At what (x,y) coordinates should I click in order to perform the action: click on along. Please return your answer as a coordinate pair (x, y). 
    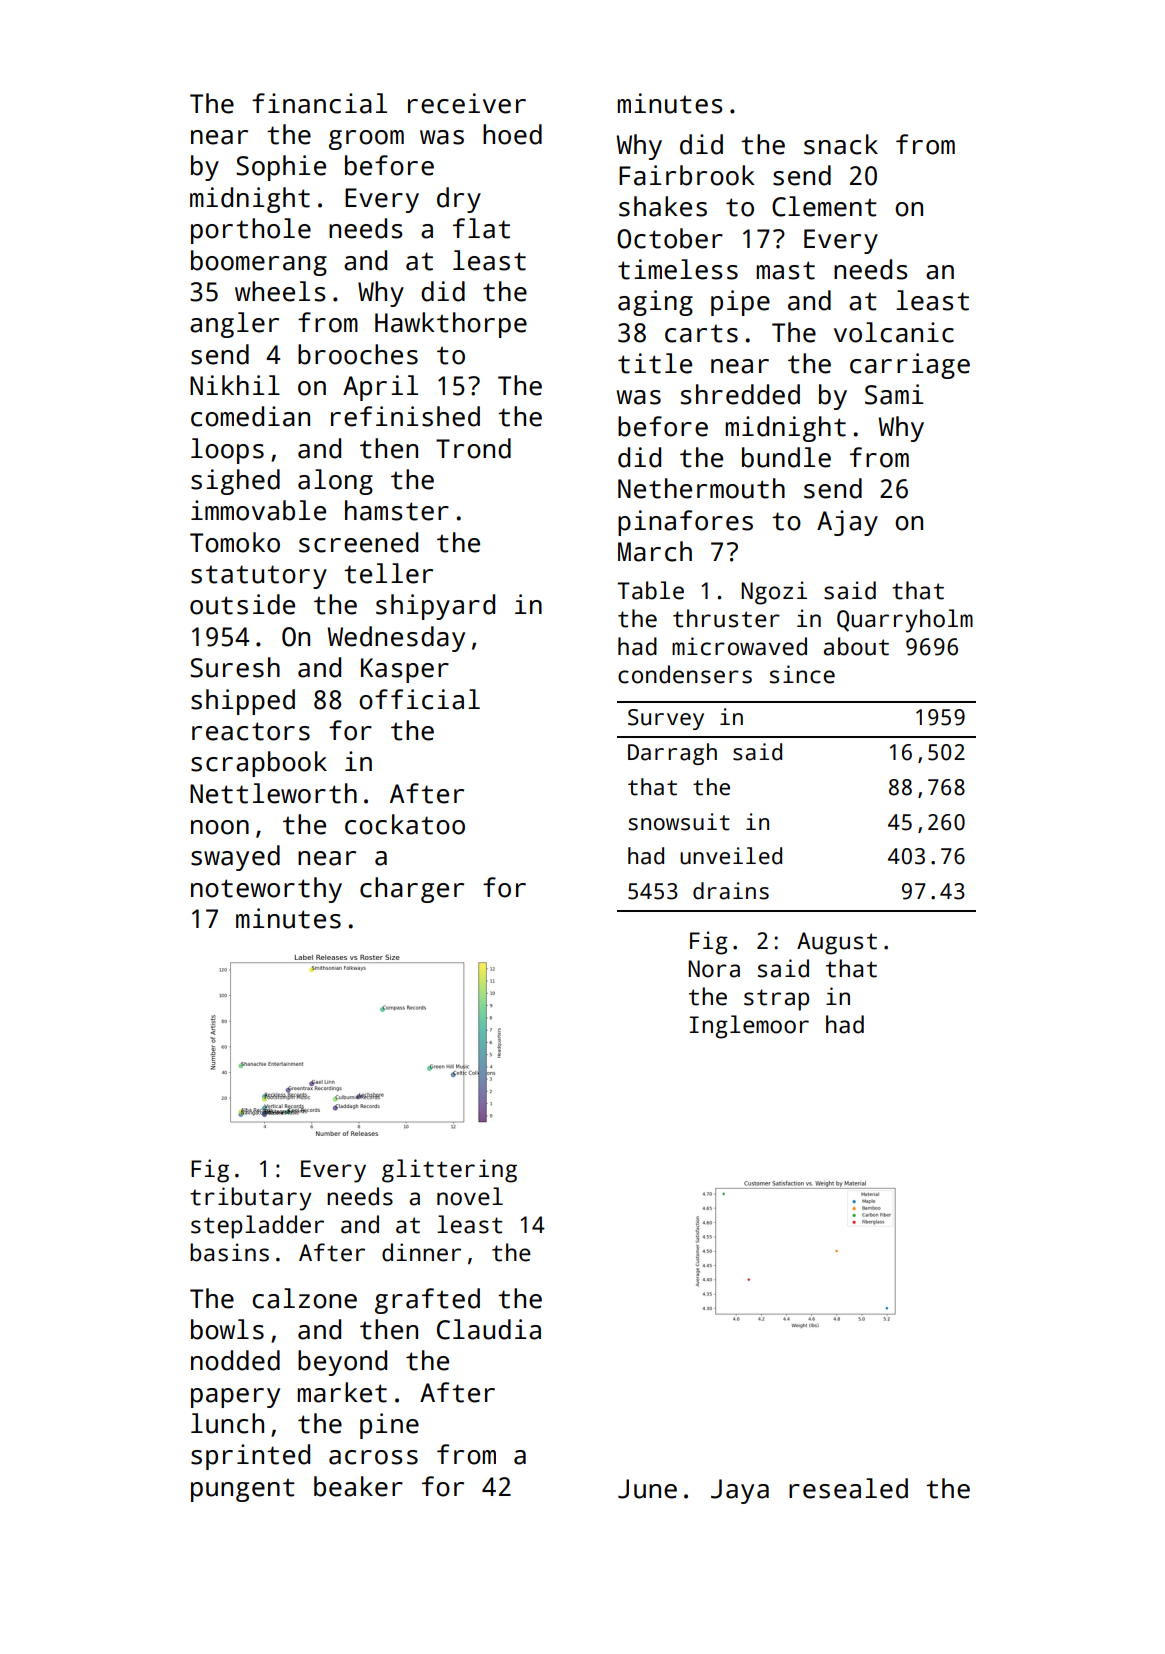
    Looking at the image, I should click on (335, 482).
